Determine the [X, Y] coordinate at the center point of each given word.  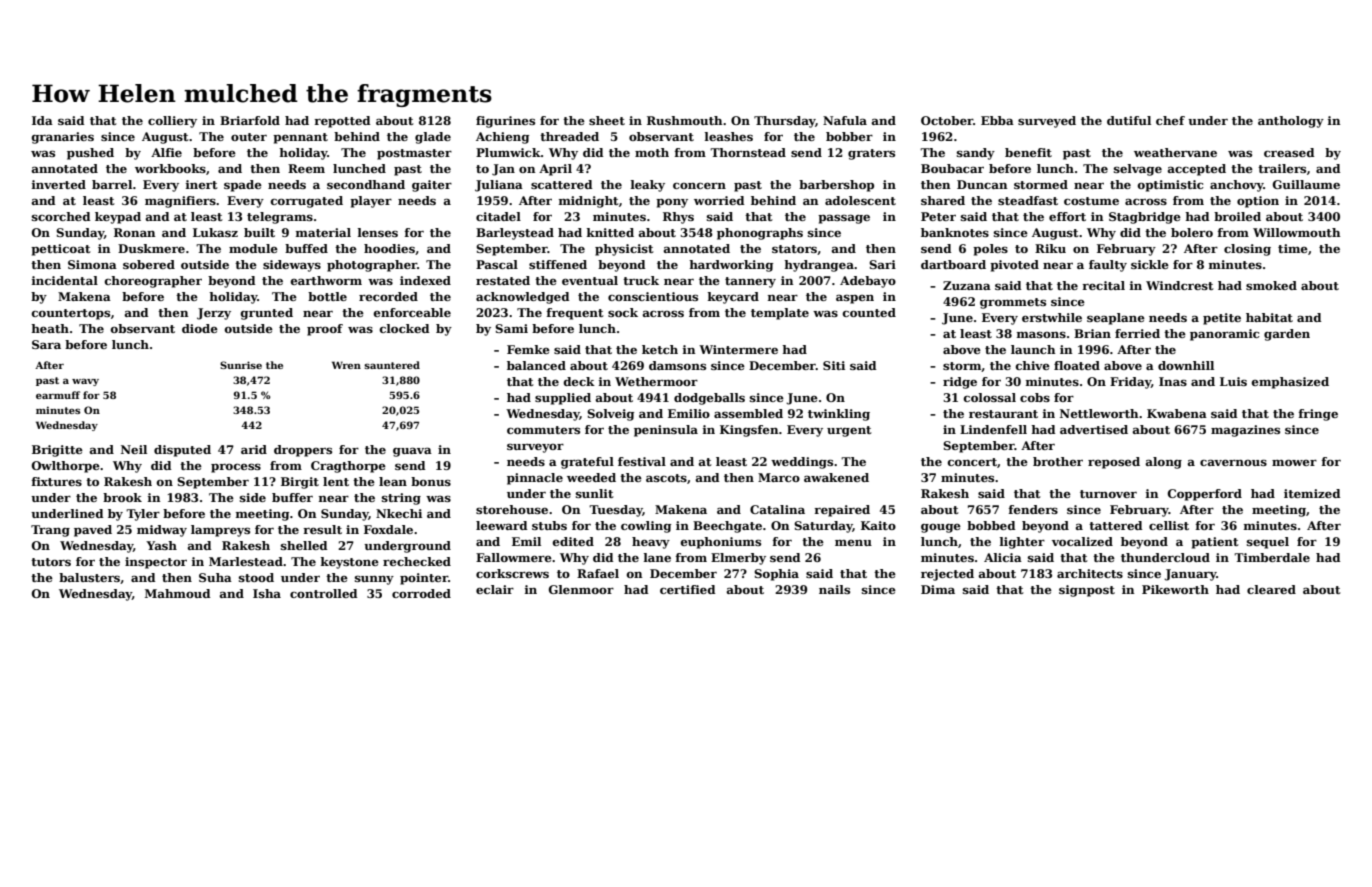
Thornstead [748, 152]
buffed [306, 248]
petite [1222, 319]
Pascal [497, 264]
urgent [849, 431]
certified [688, 589]
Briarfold [250, 120]
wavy [85, 382]
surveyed [1047, 122]
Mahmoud [178, 593]
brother [1058, 461]
